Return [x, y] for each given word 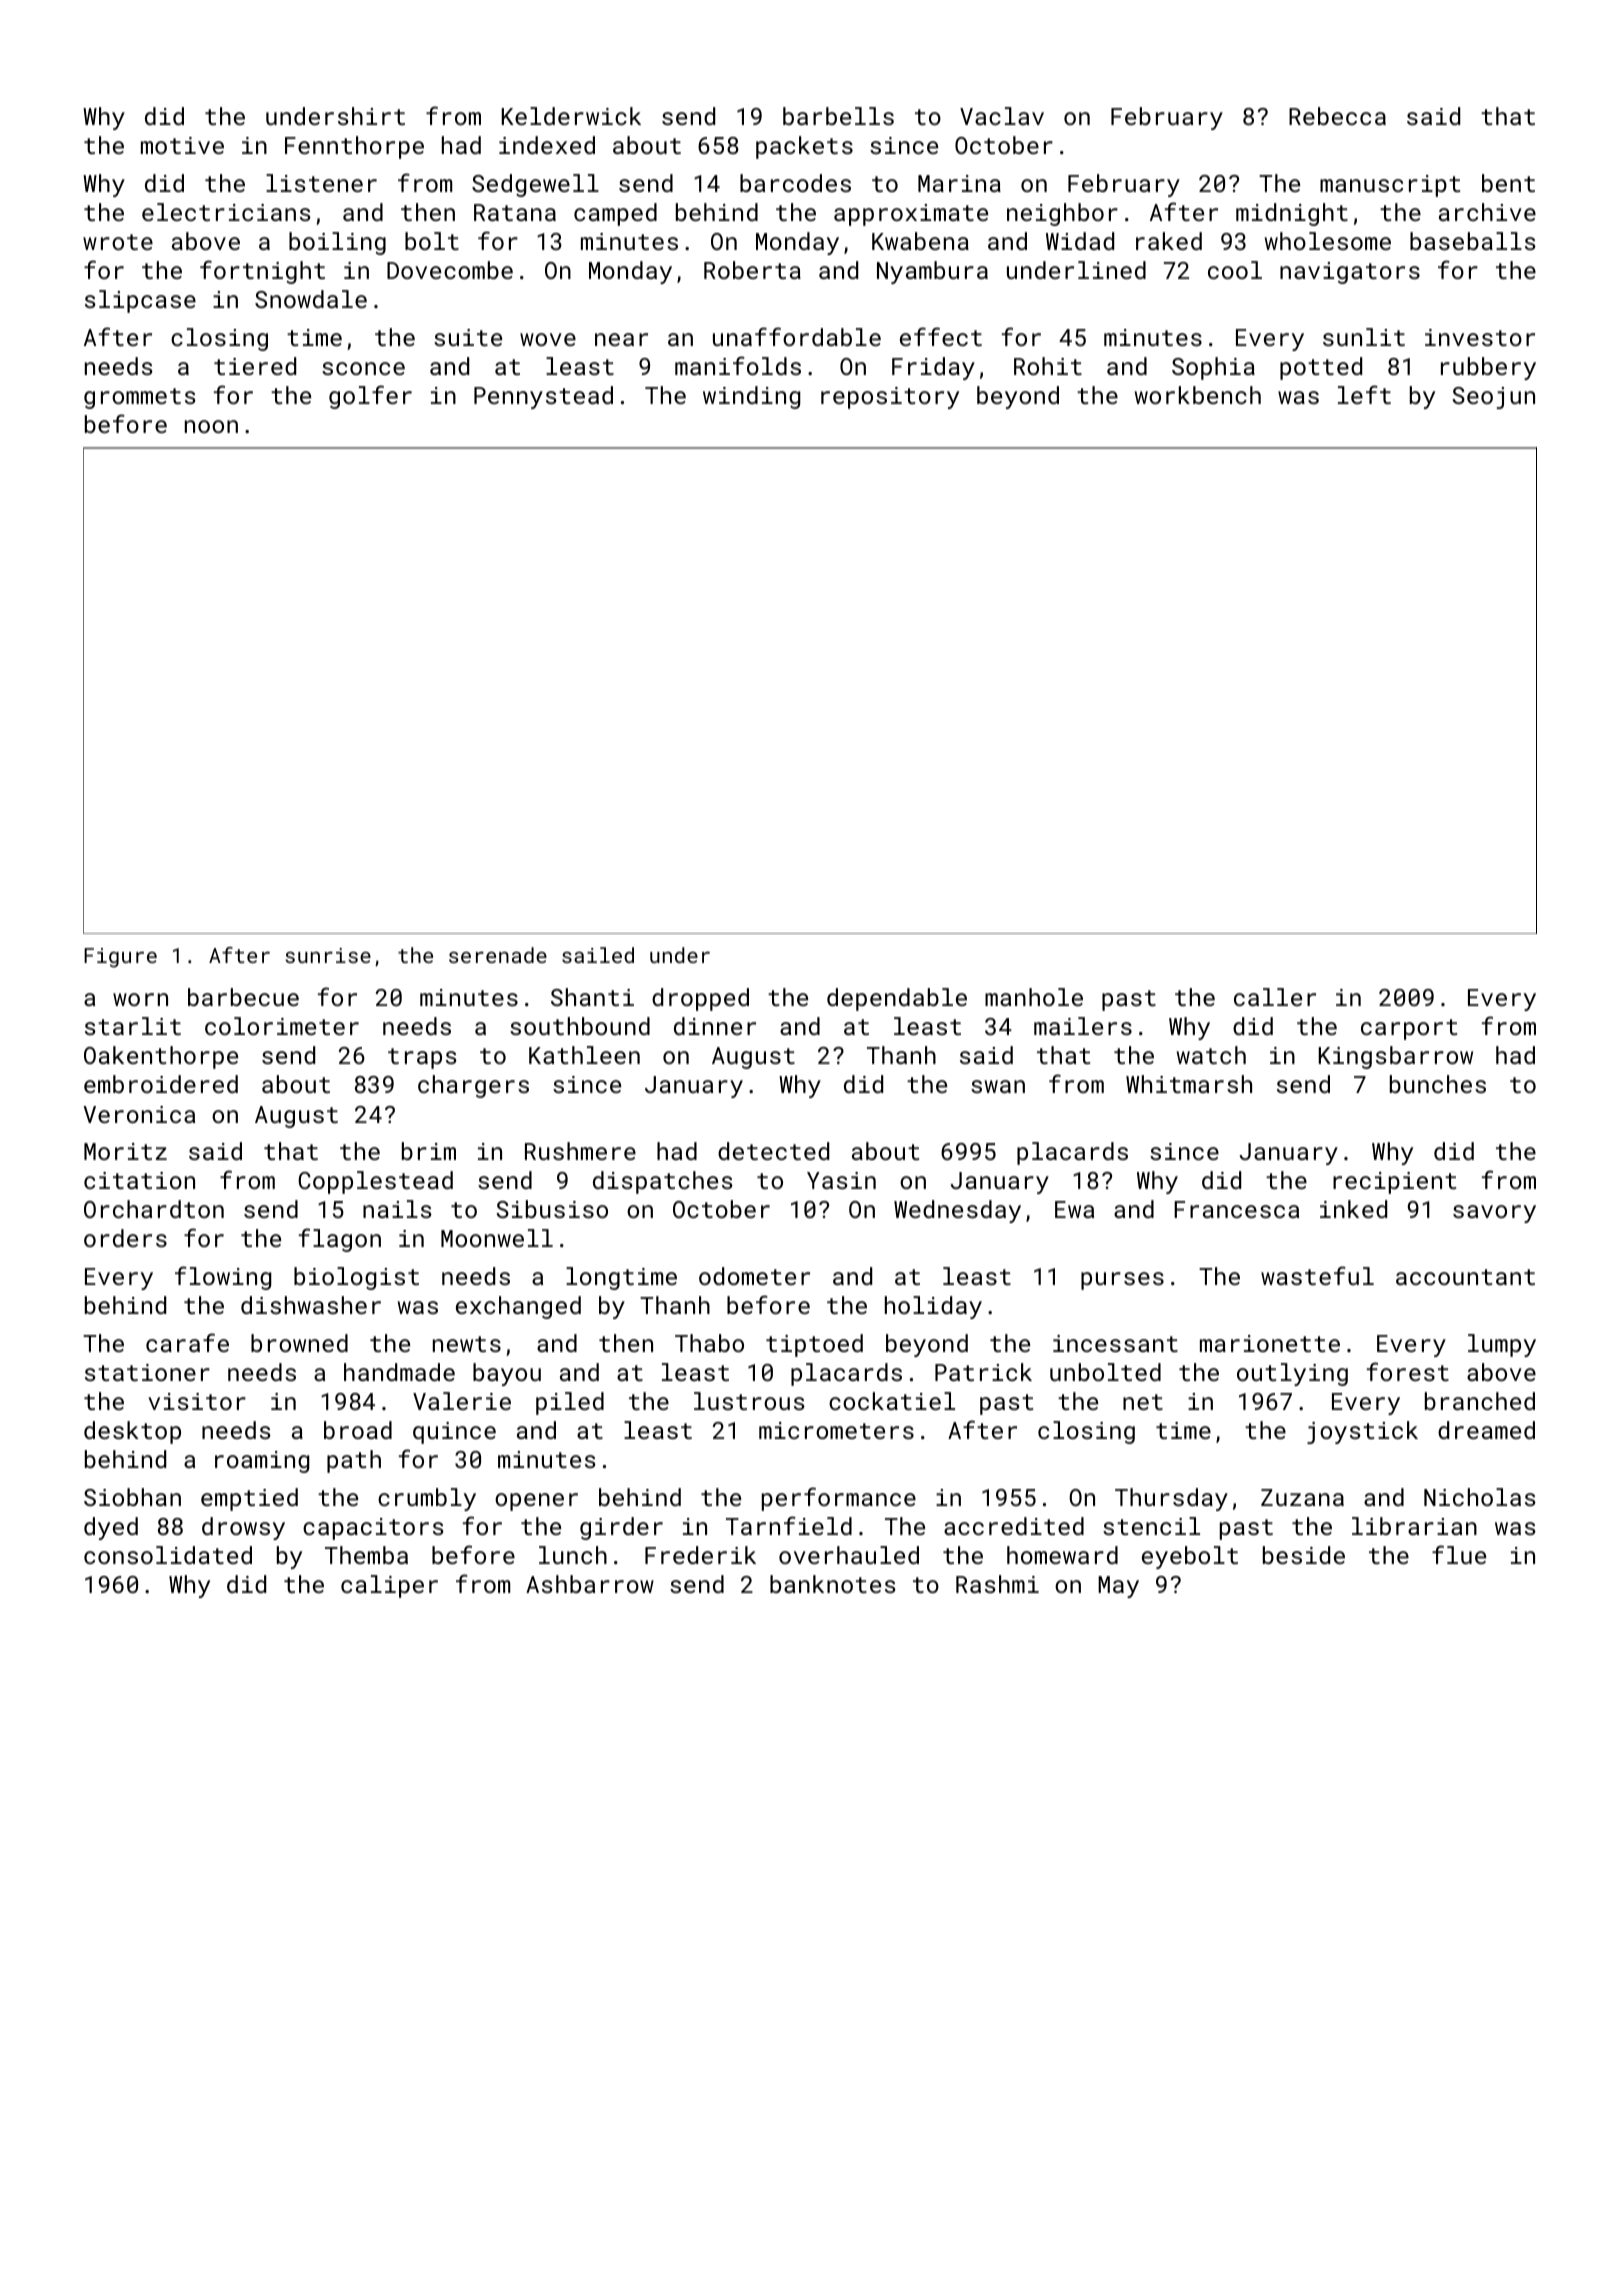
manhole [1034, 997]
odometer [754, 1276]
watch [1211, 1055]
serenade [498, 955]
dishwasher [311, 1305]
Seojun [1493, 398]
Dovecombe [450, 270]
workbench [1198, 395]
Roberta [752, 270]
